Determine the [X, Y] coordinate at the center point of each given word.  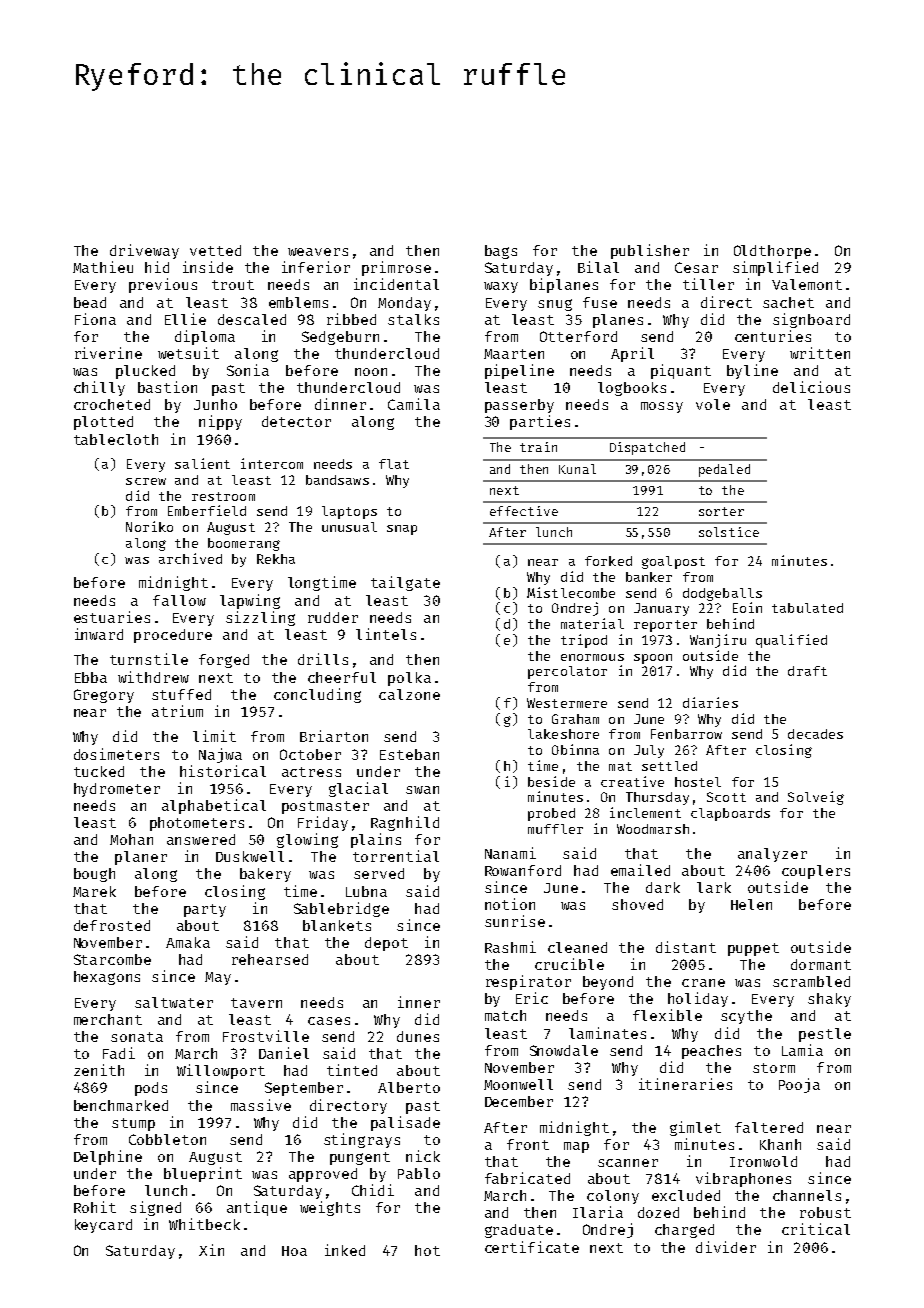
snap [402, 530]
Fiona [95, 319]
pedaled [724, 470]
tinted [352, 1070]
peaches [711, 1052]
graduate [519, 1231]
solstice [729, 532]
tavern [256, 1003]
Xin [211, 1250]
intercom [272, 463]
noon [371, 372]
